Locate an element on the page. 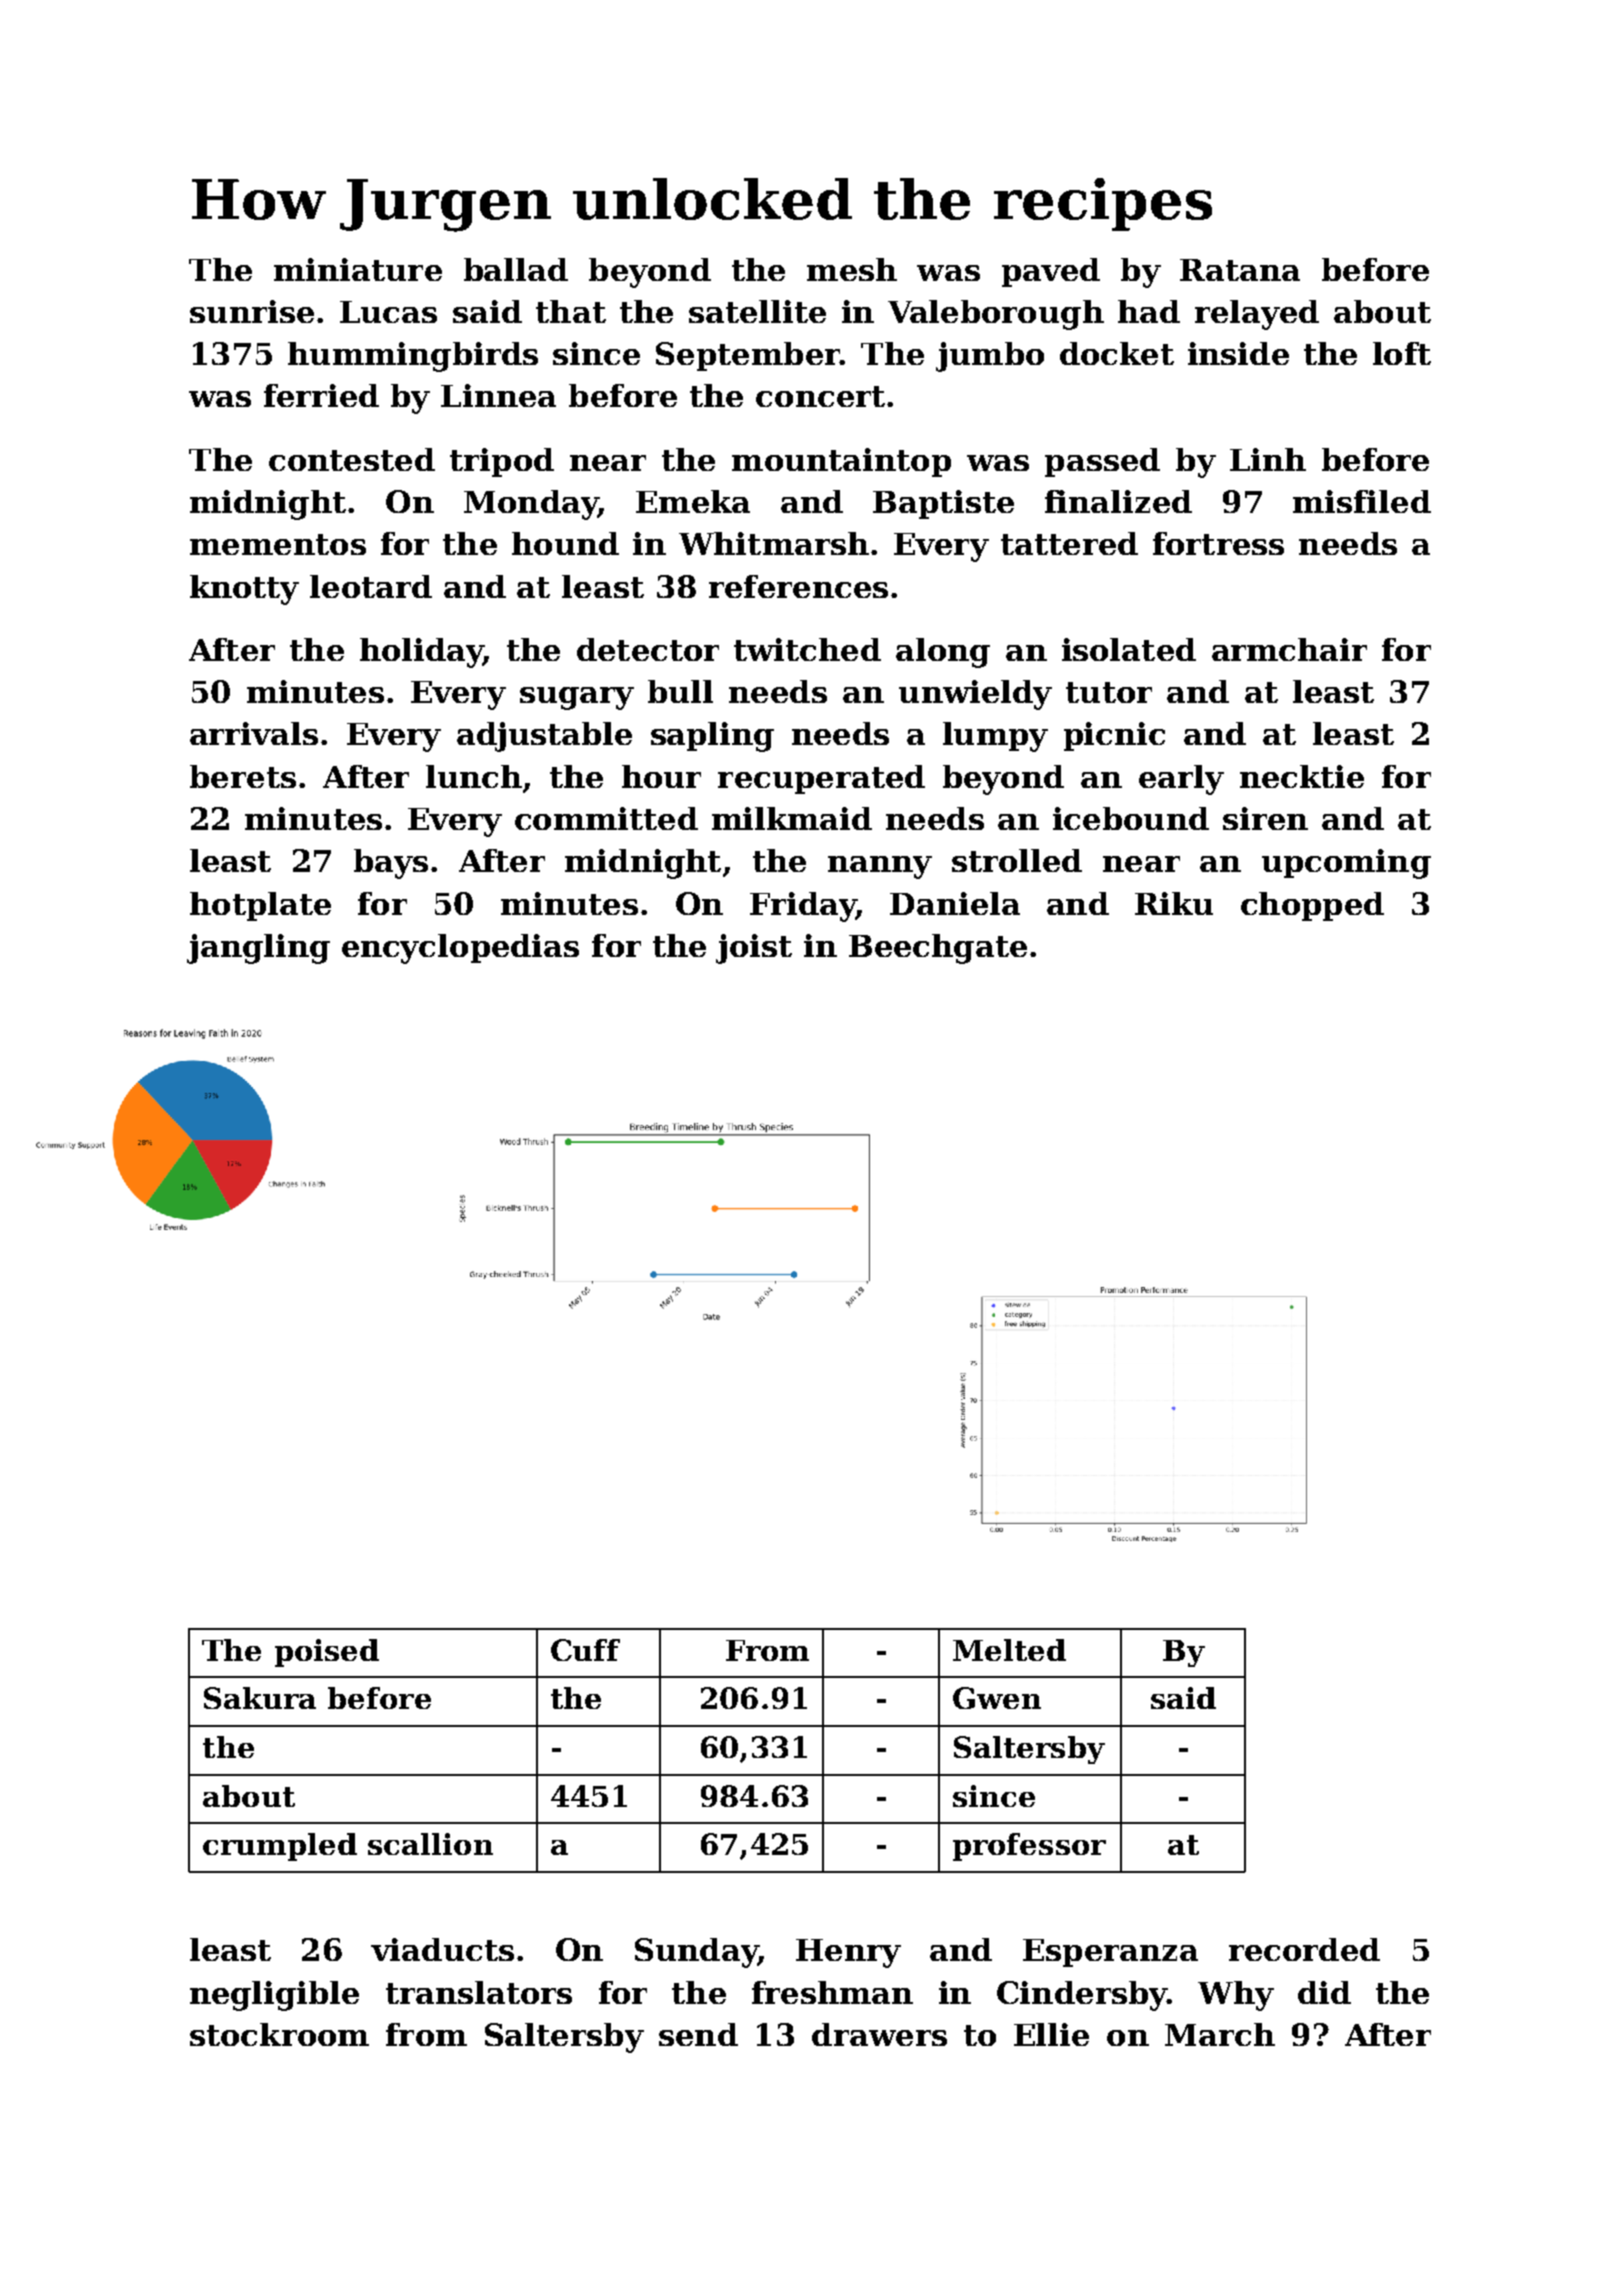 This document has width=1620, height=2292. Emeka is located at coordinates (693, 501).
